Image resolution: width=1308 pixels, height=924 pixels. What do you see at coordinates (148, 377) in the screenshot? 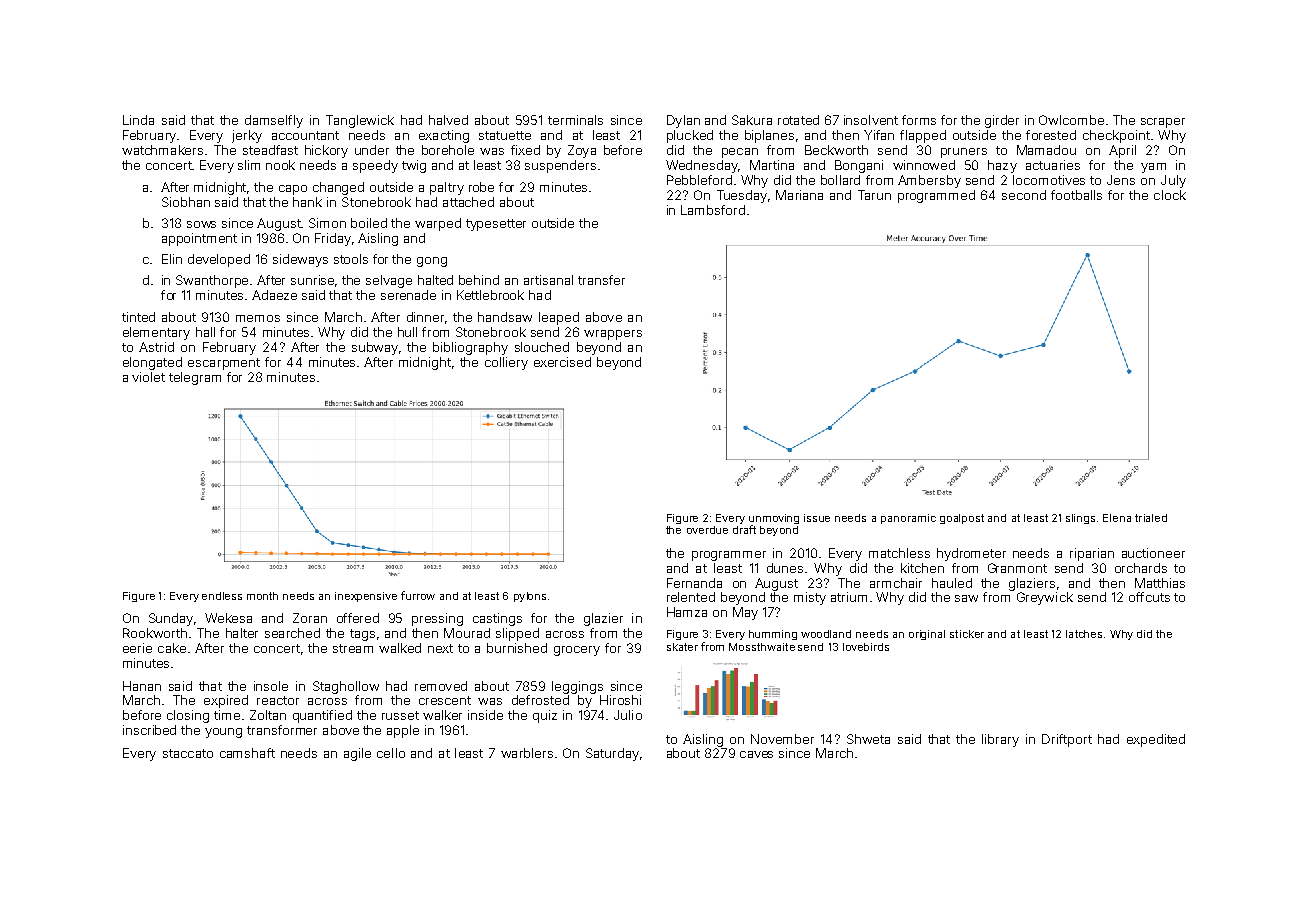
I see `violet` at bounding box center [148, 377].
